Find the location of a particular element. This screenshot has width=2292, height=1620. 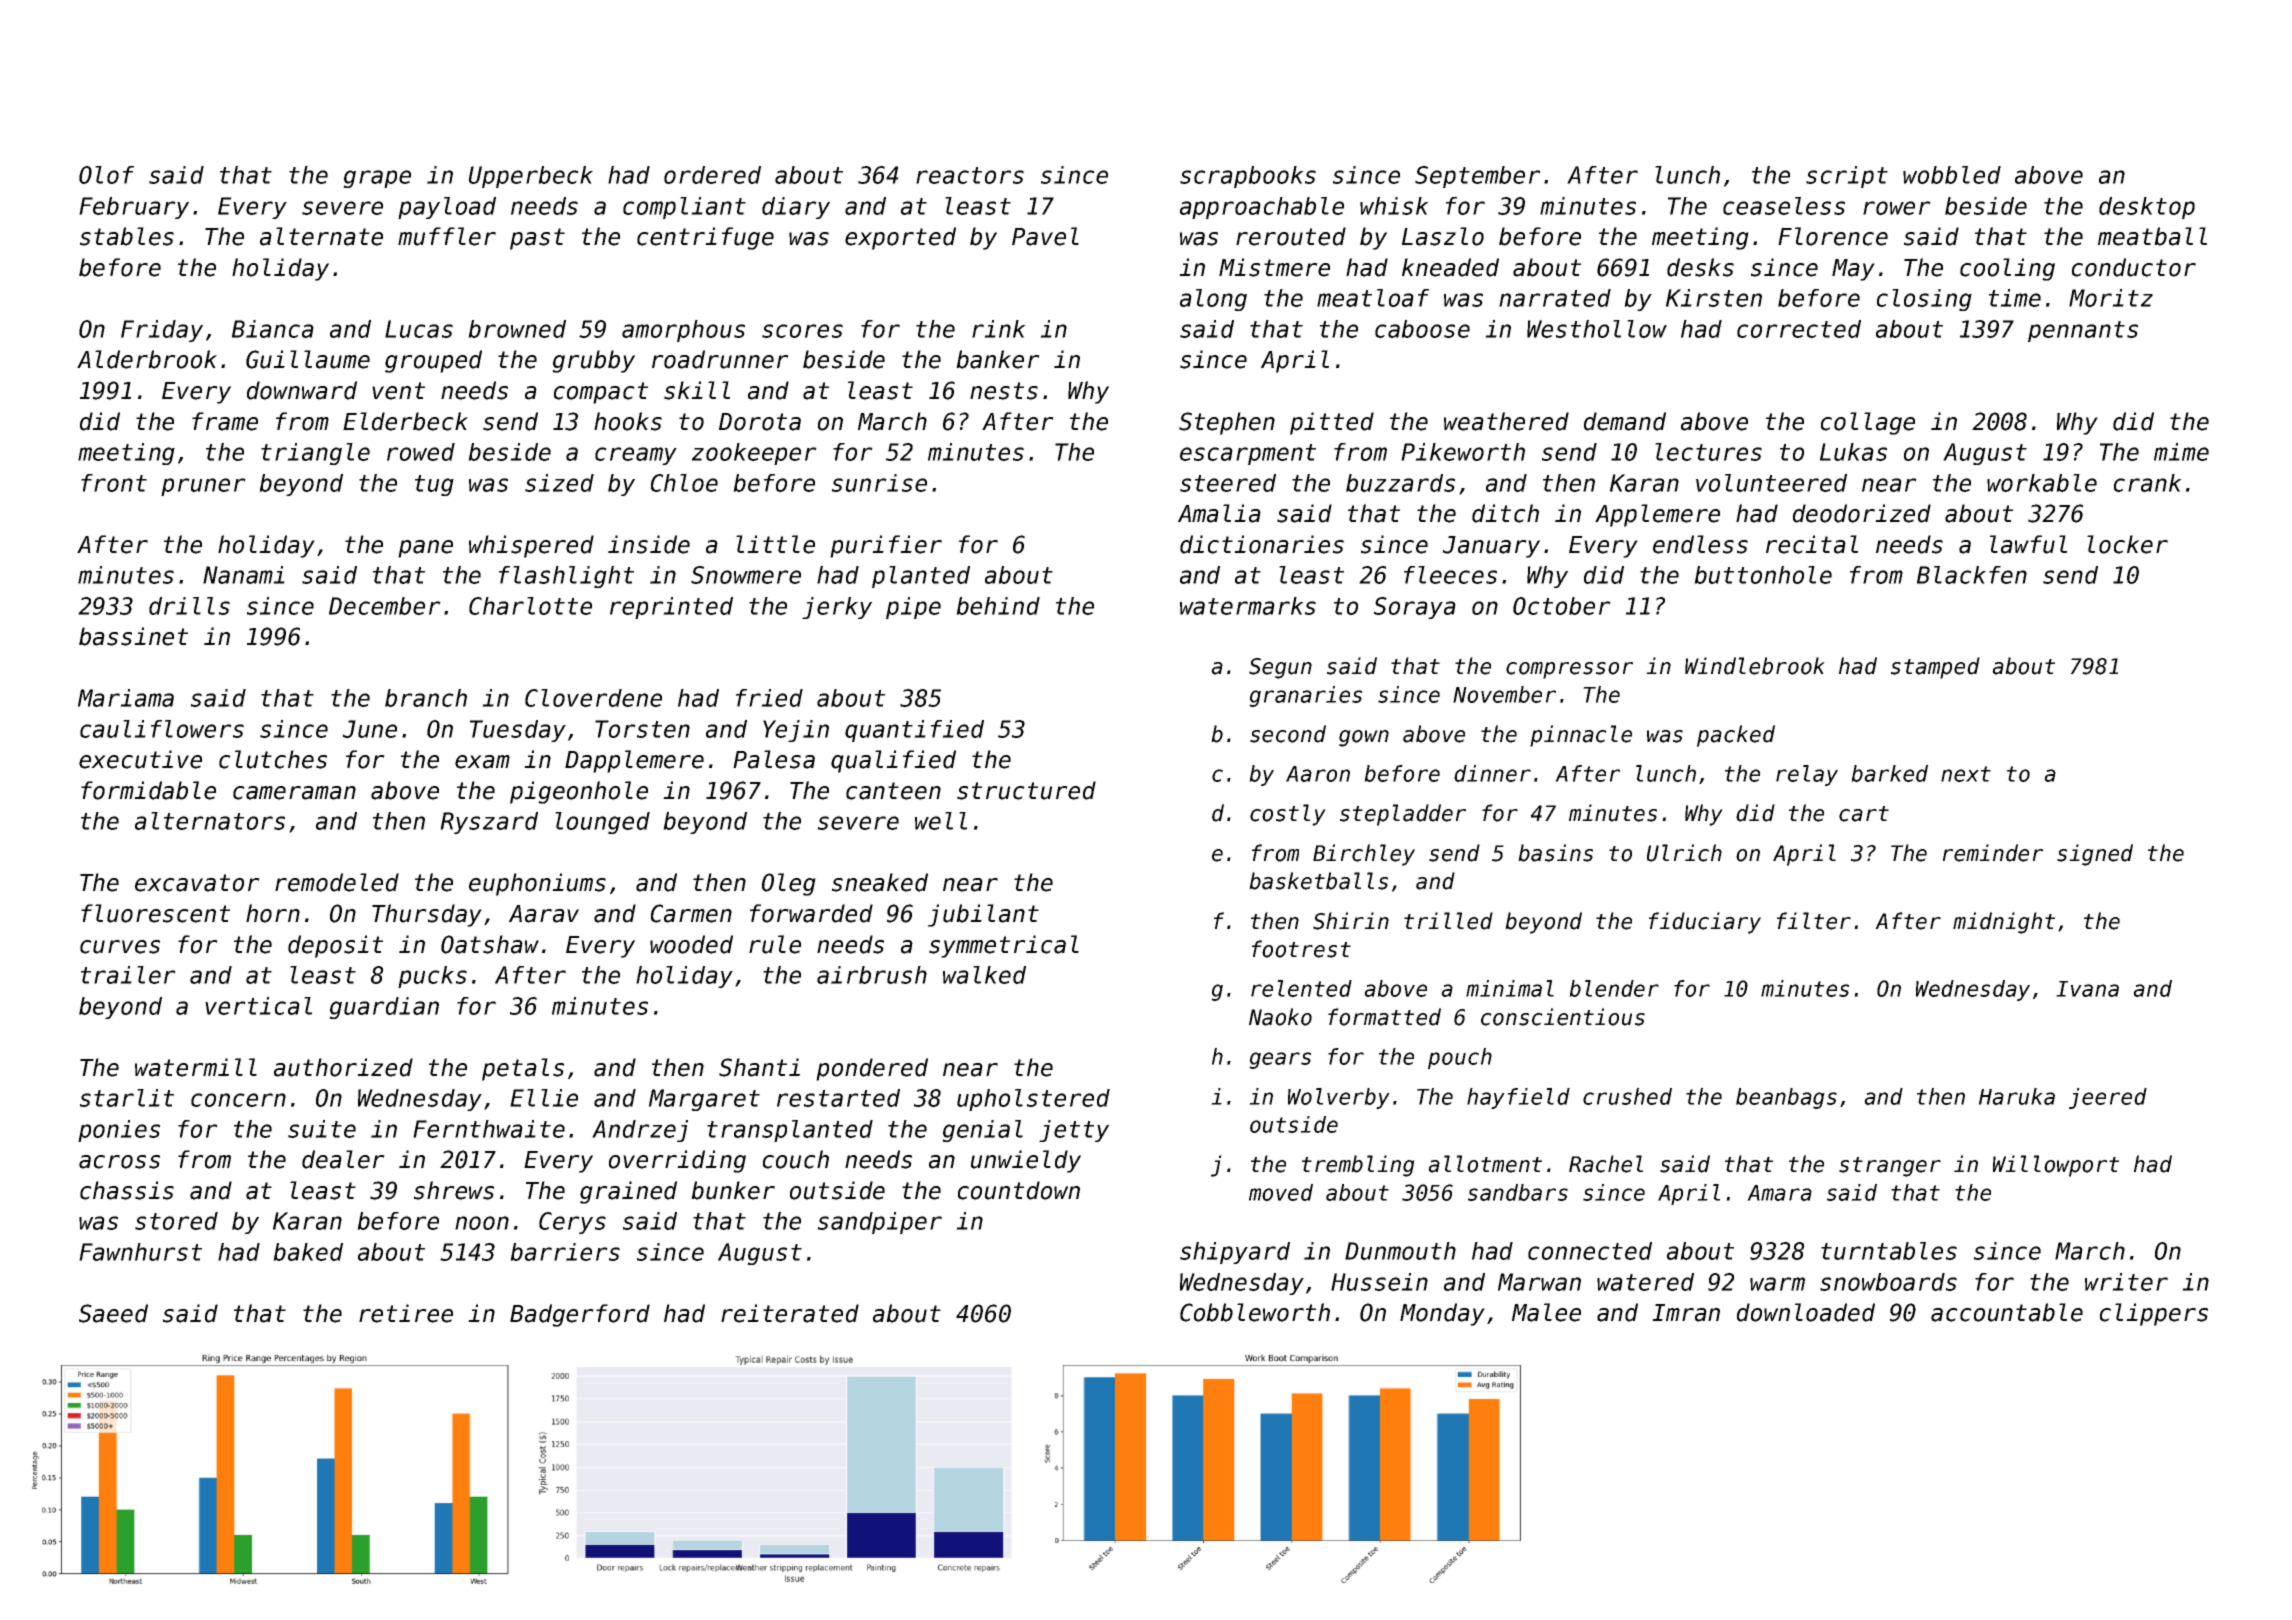

Willowport is located at coordinates (2056, 1166).
